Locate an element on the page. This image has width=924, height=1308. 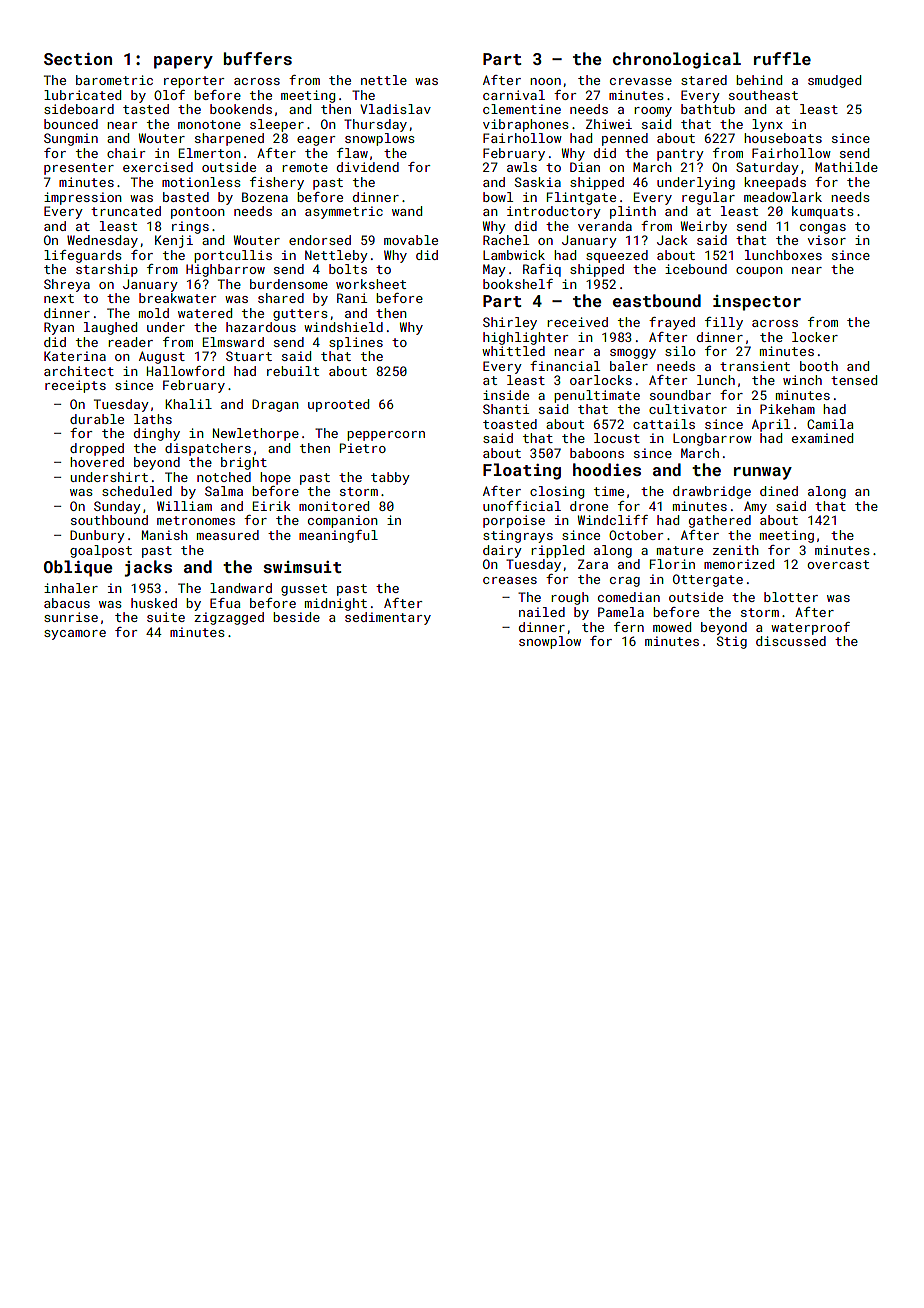
ruffle is located at coordinates (782, 58).
